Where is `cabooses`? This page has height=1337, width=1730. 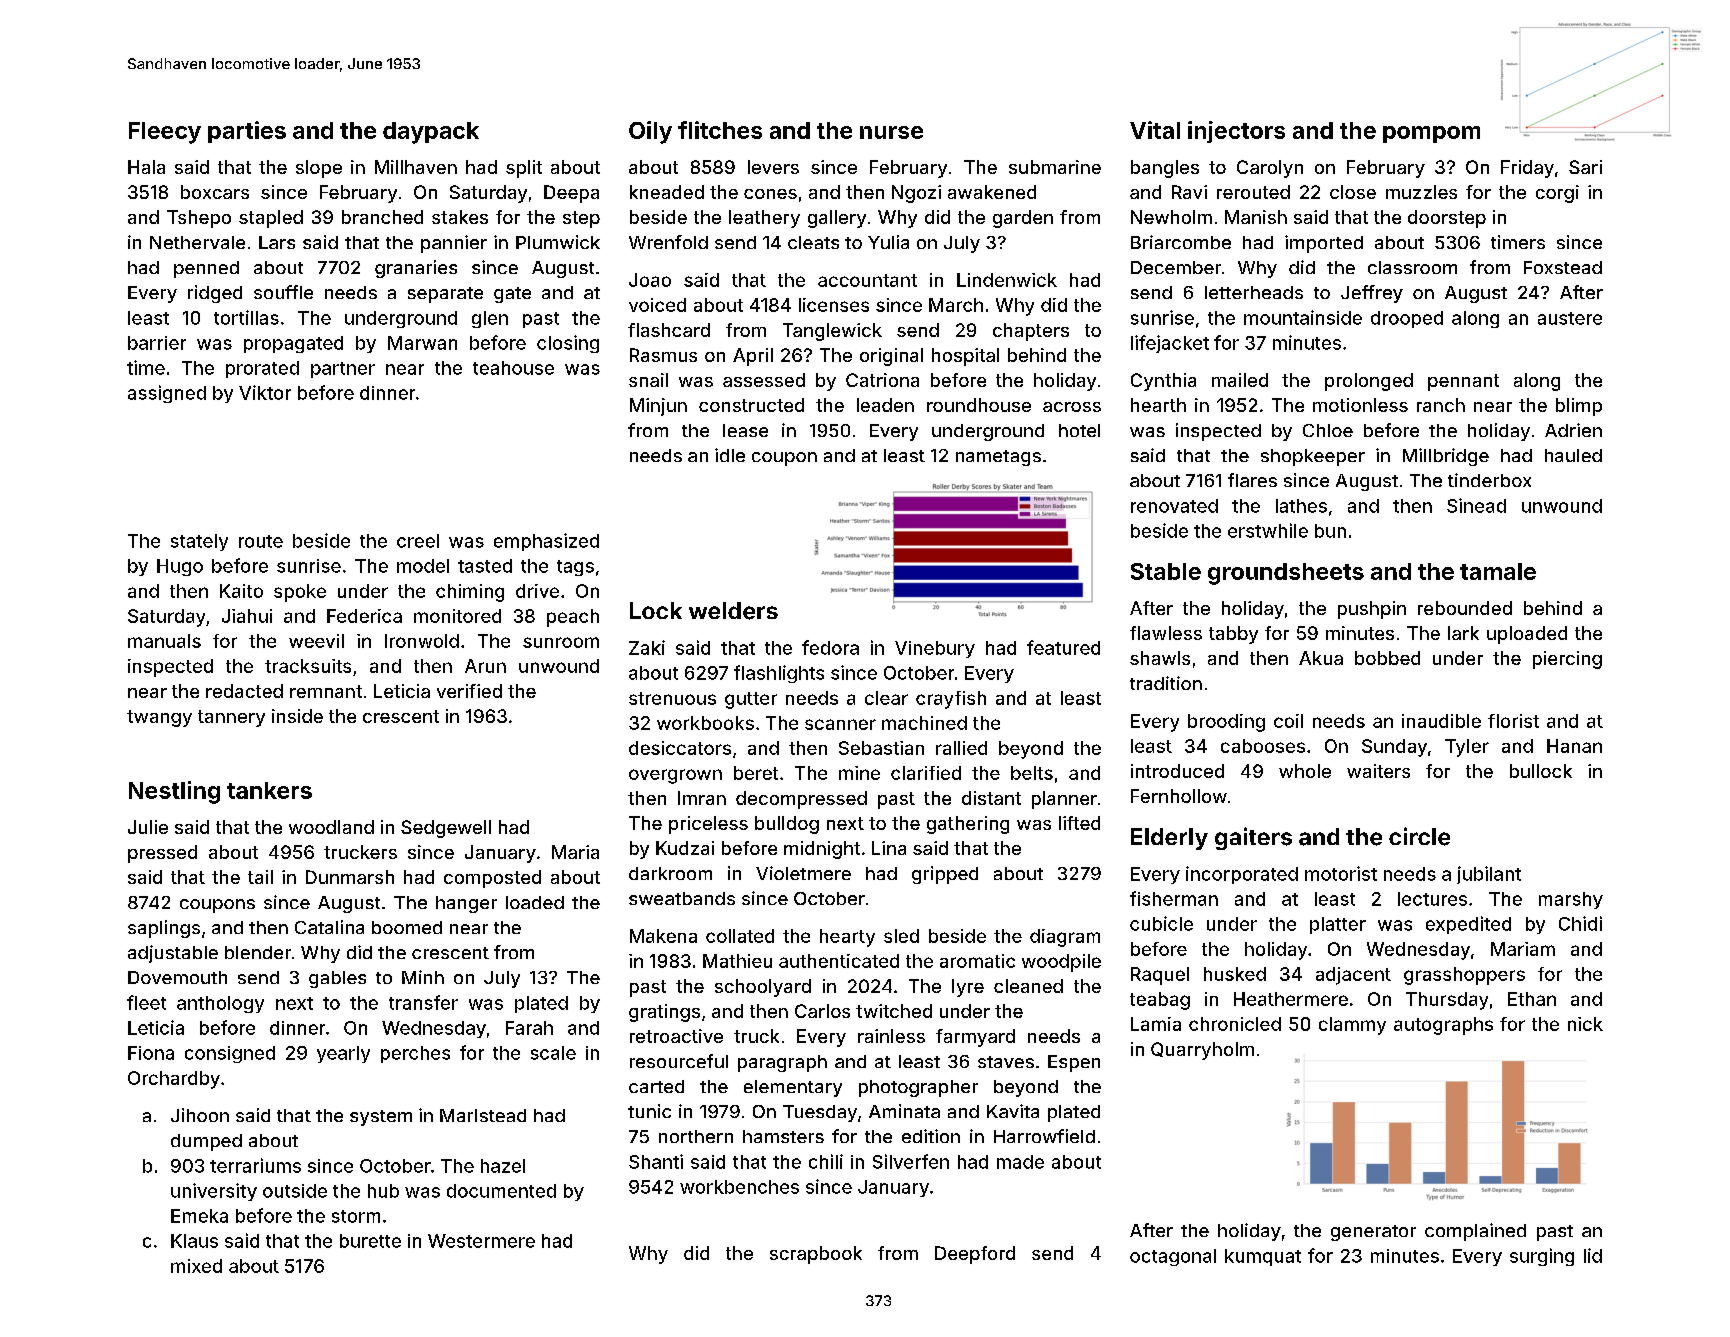
cabooses is located at coordinates (1263, 746).
